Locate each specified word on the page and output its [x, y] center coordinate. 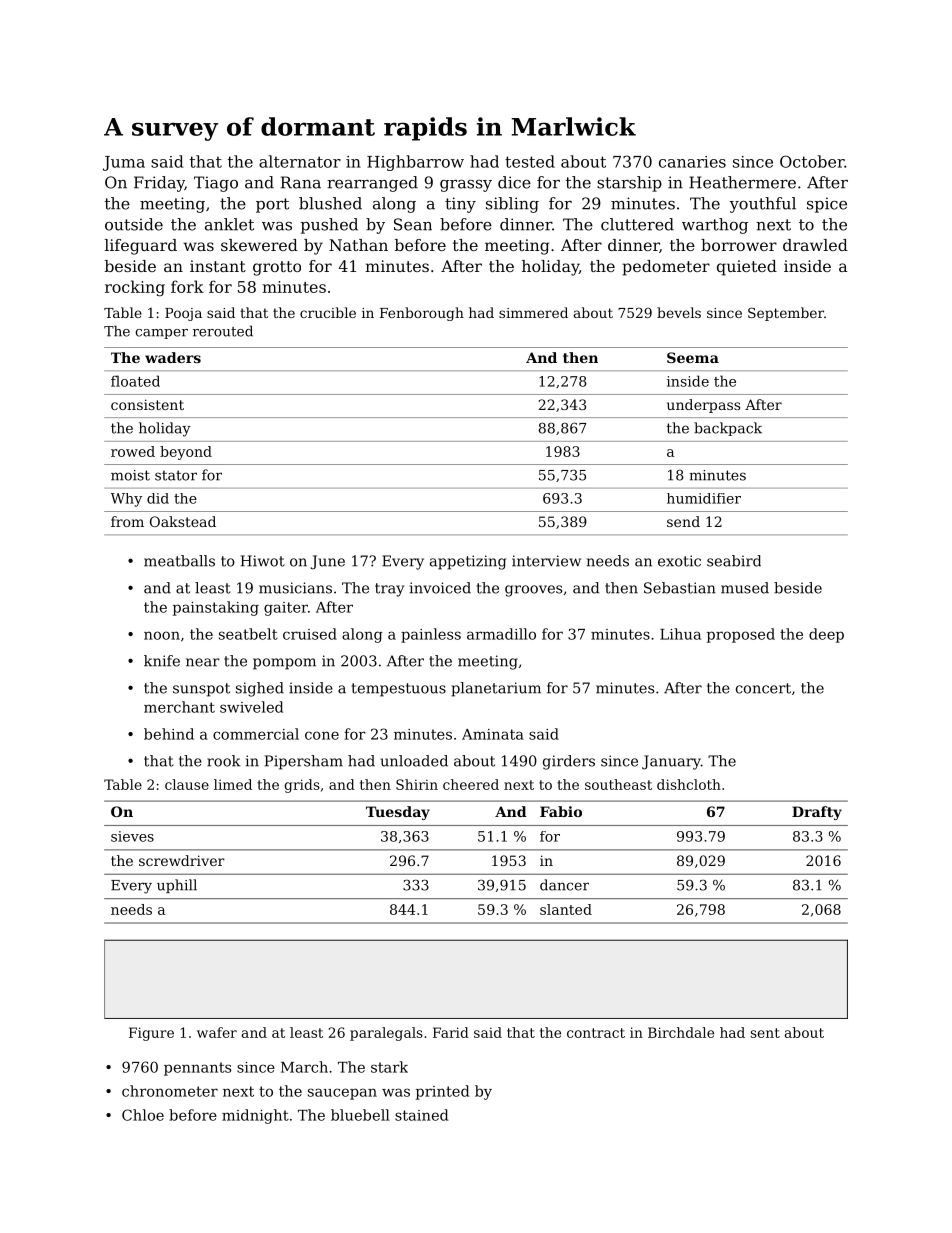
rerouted [223, 331]
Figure [151, 1034]
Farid [451, 1032]
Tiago [216, 184]
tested [530, 161]
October [812, 161]
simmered [533, 312]
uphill [177, 886]
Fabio [561, 811]
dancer [564, 885]
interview [546, 561]
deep [826, 635]
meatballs [179, 561]
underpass [703, 406]
